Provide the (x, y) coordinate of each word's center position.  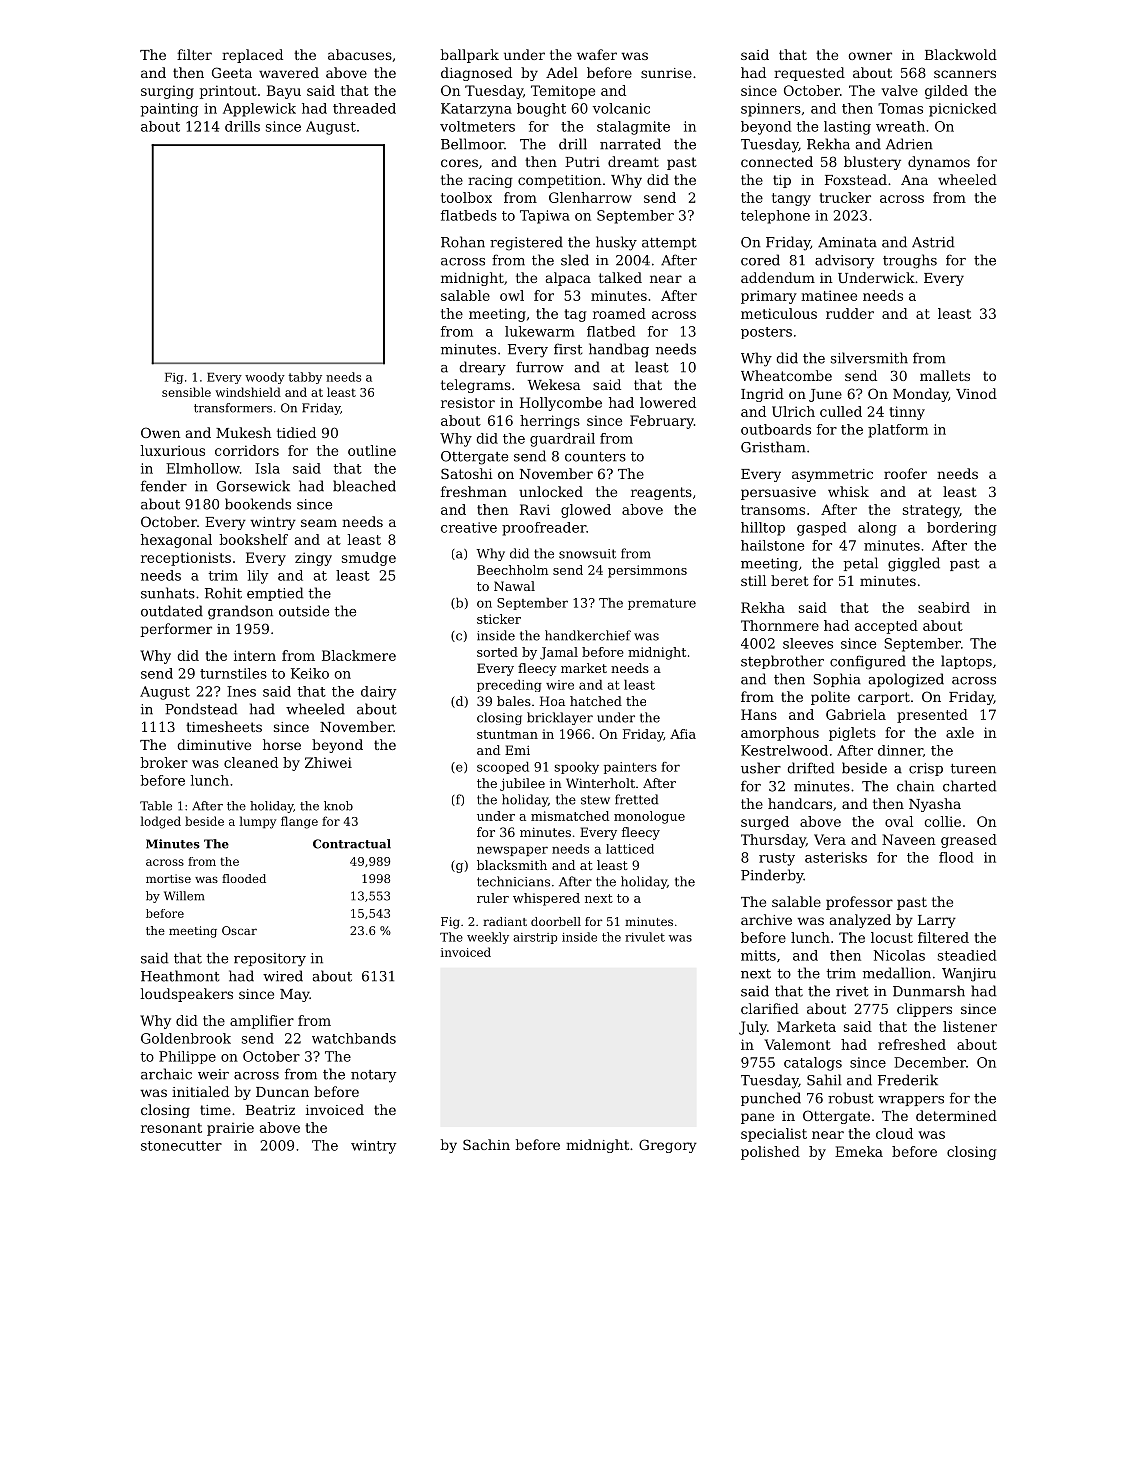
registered (526, 243)
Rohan (463, 242)
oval (899, 821)
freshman (474, 491)
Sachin (486, 1144)
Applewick (259, 110)
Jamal (559, 653)
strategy (931, 511)
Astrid (933, 242)
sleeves (808, 643)
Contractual (352, 844)
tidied (296, 432)
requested (809, 74)
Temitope (563, 92)
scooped (503, 768)
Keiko (310, 673)
